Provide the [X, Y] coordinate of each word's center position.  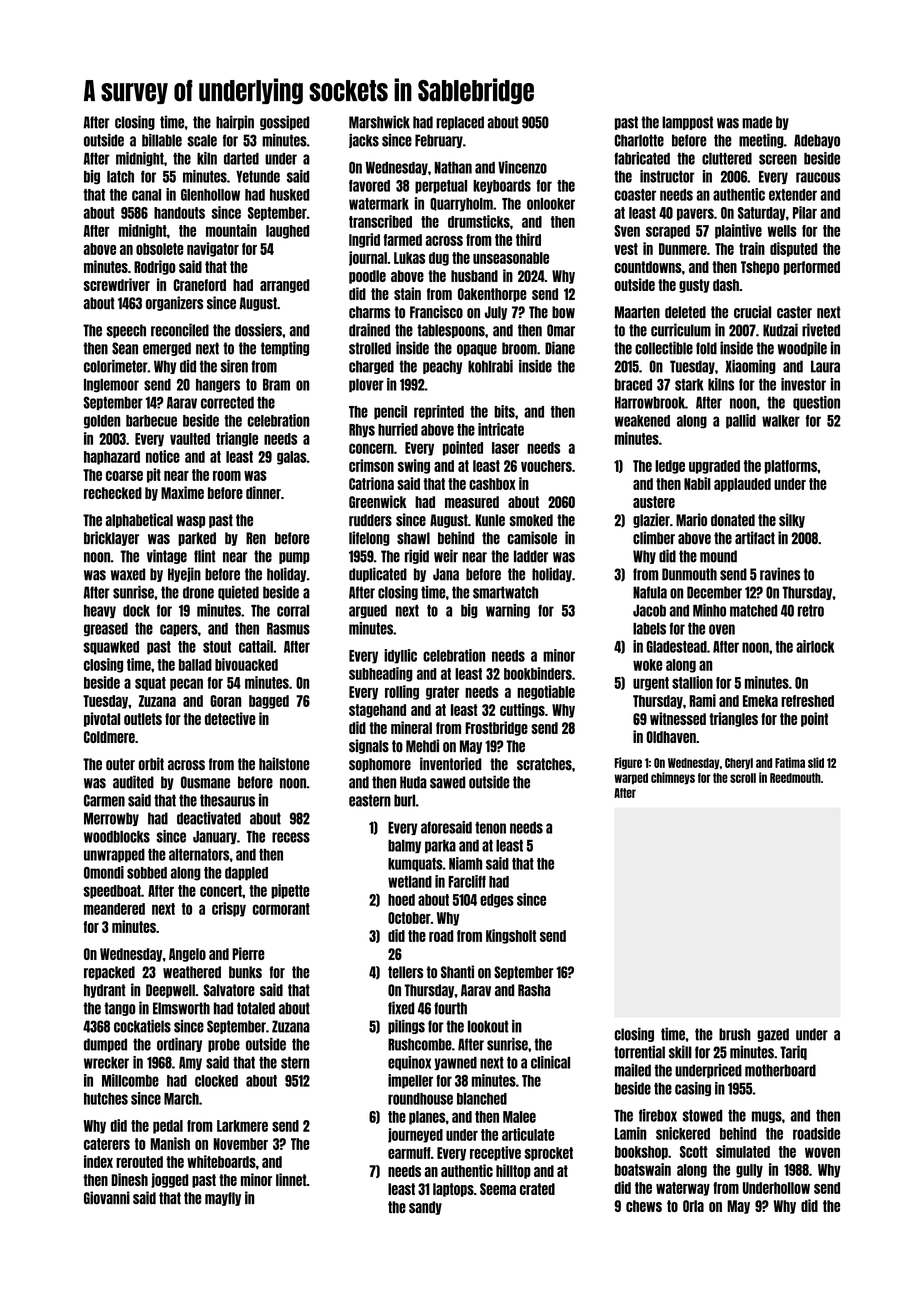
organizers [174, 303]
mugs [767, 1117]
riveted [821, 330]
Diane [560, 348]
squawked [111, 648]
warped [631, 779]
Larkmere [242, 1126]
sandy [425, 1208]
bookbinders [538, 673]
